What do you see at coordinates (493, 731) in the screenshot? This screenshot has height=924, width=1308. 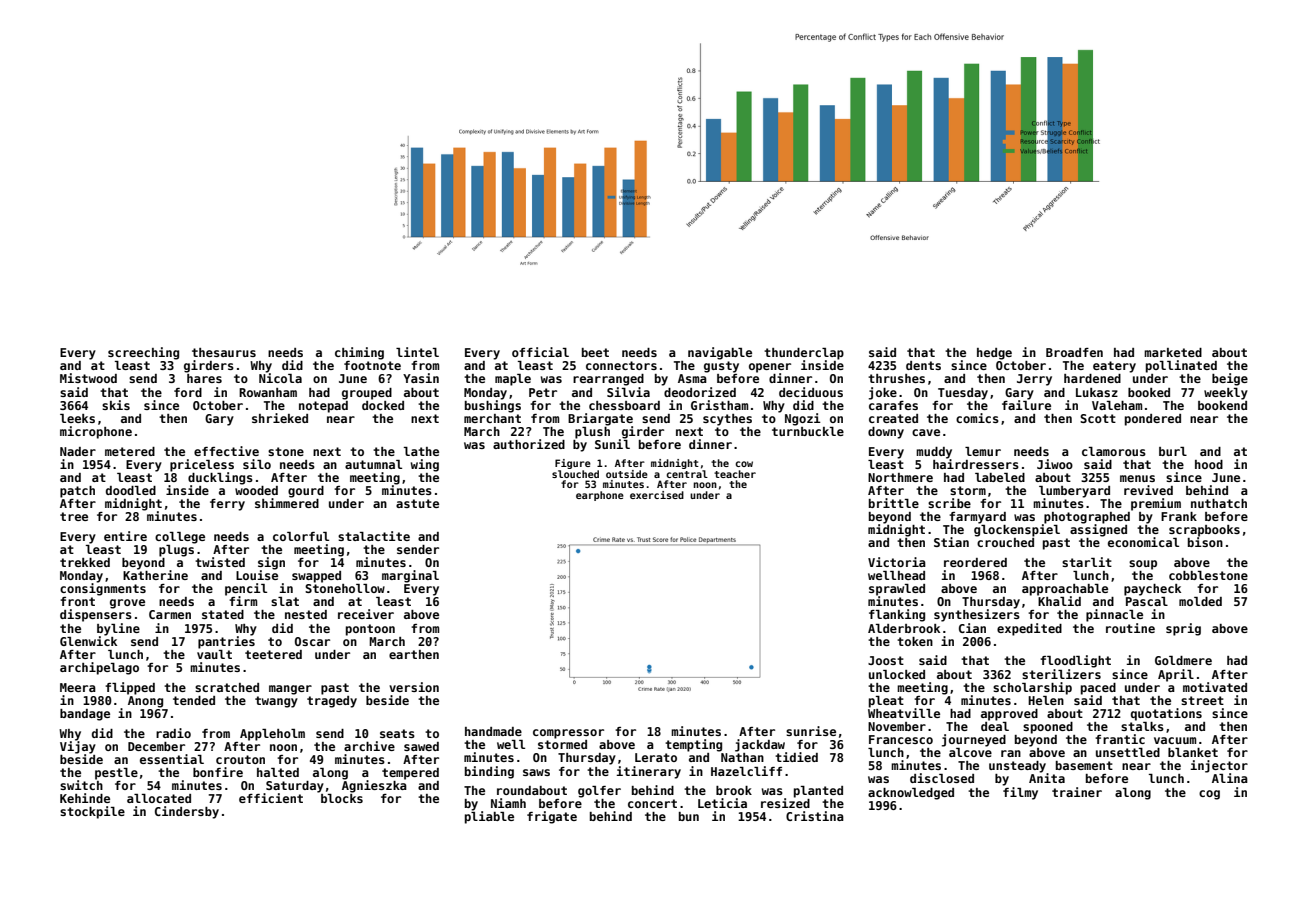 I see `handmade` at bounding box center [493, 731].
